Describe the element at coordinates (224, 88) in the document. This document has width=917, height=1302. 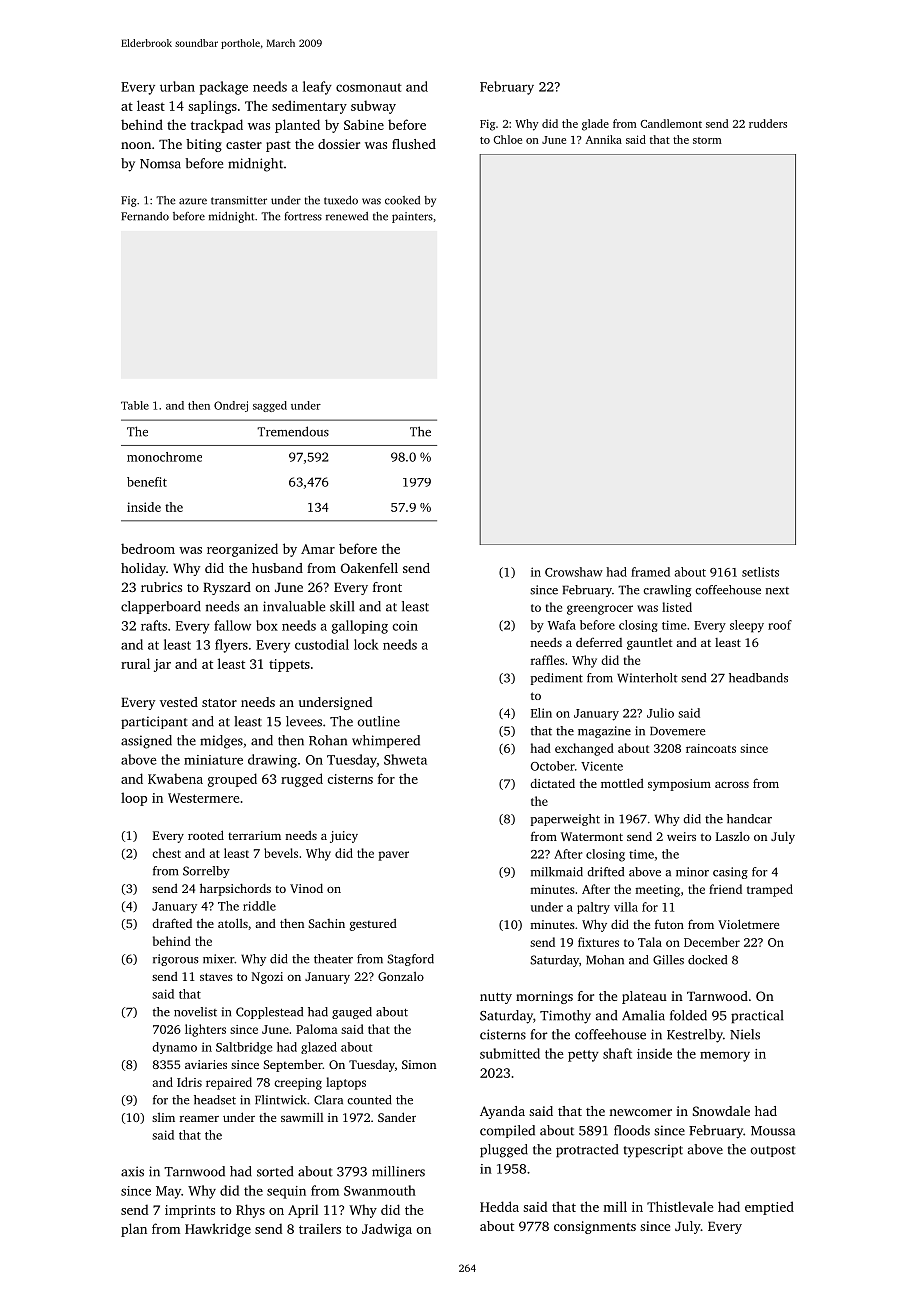
I see `package` at that location.
